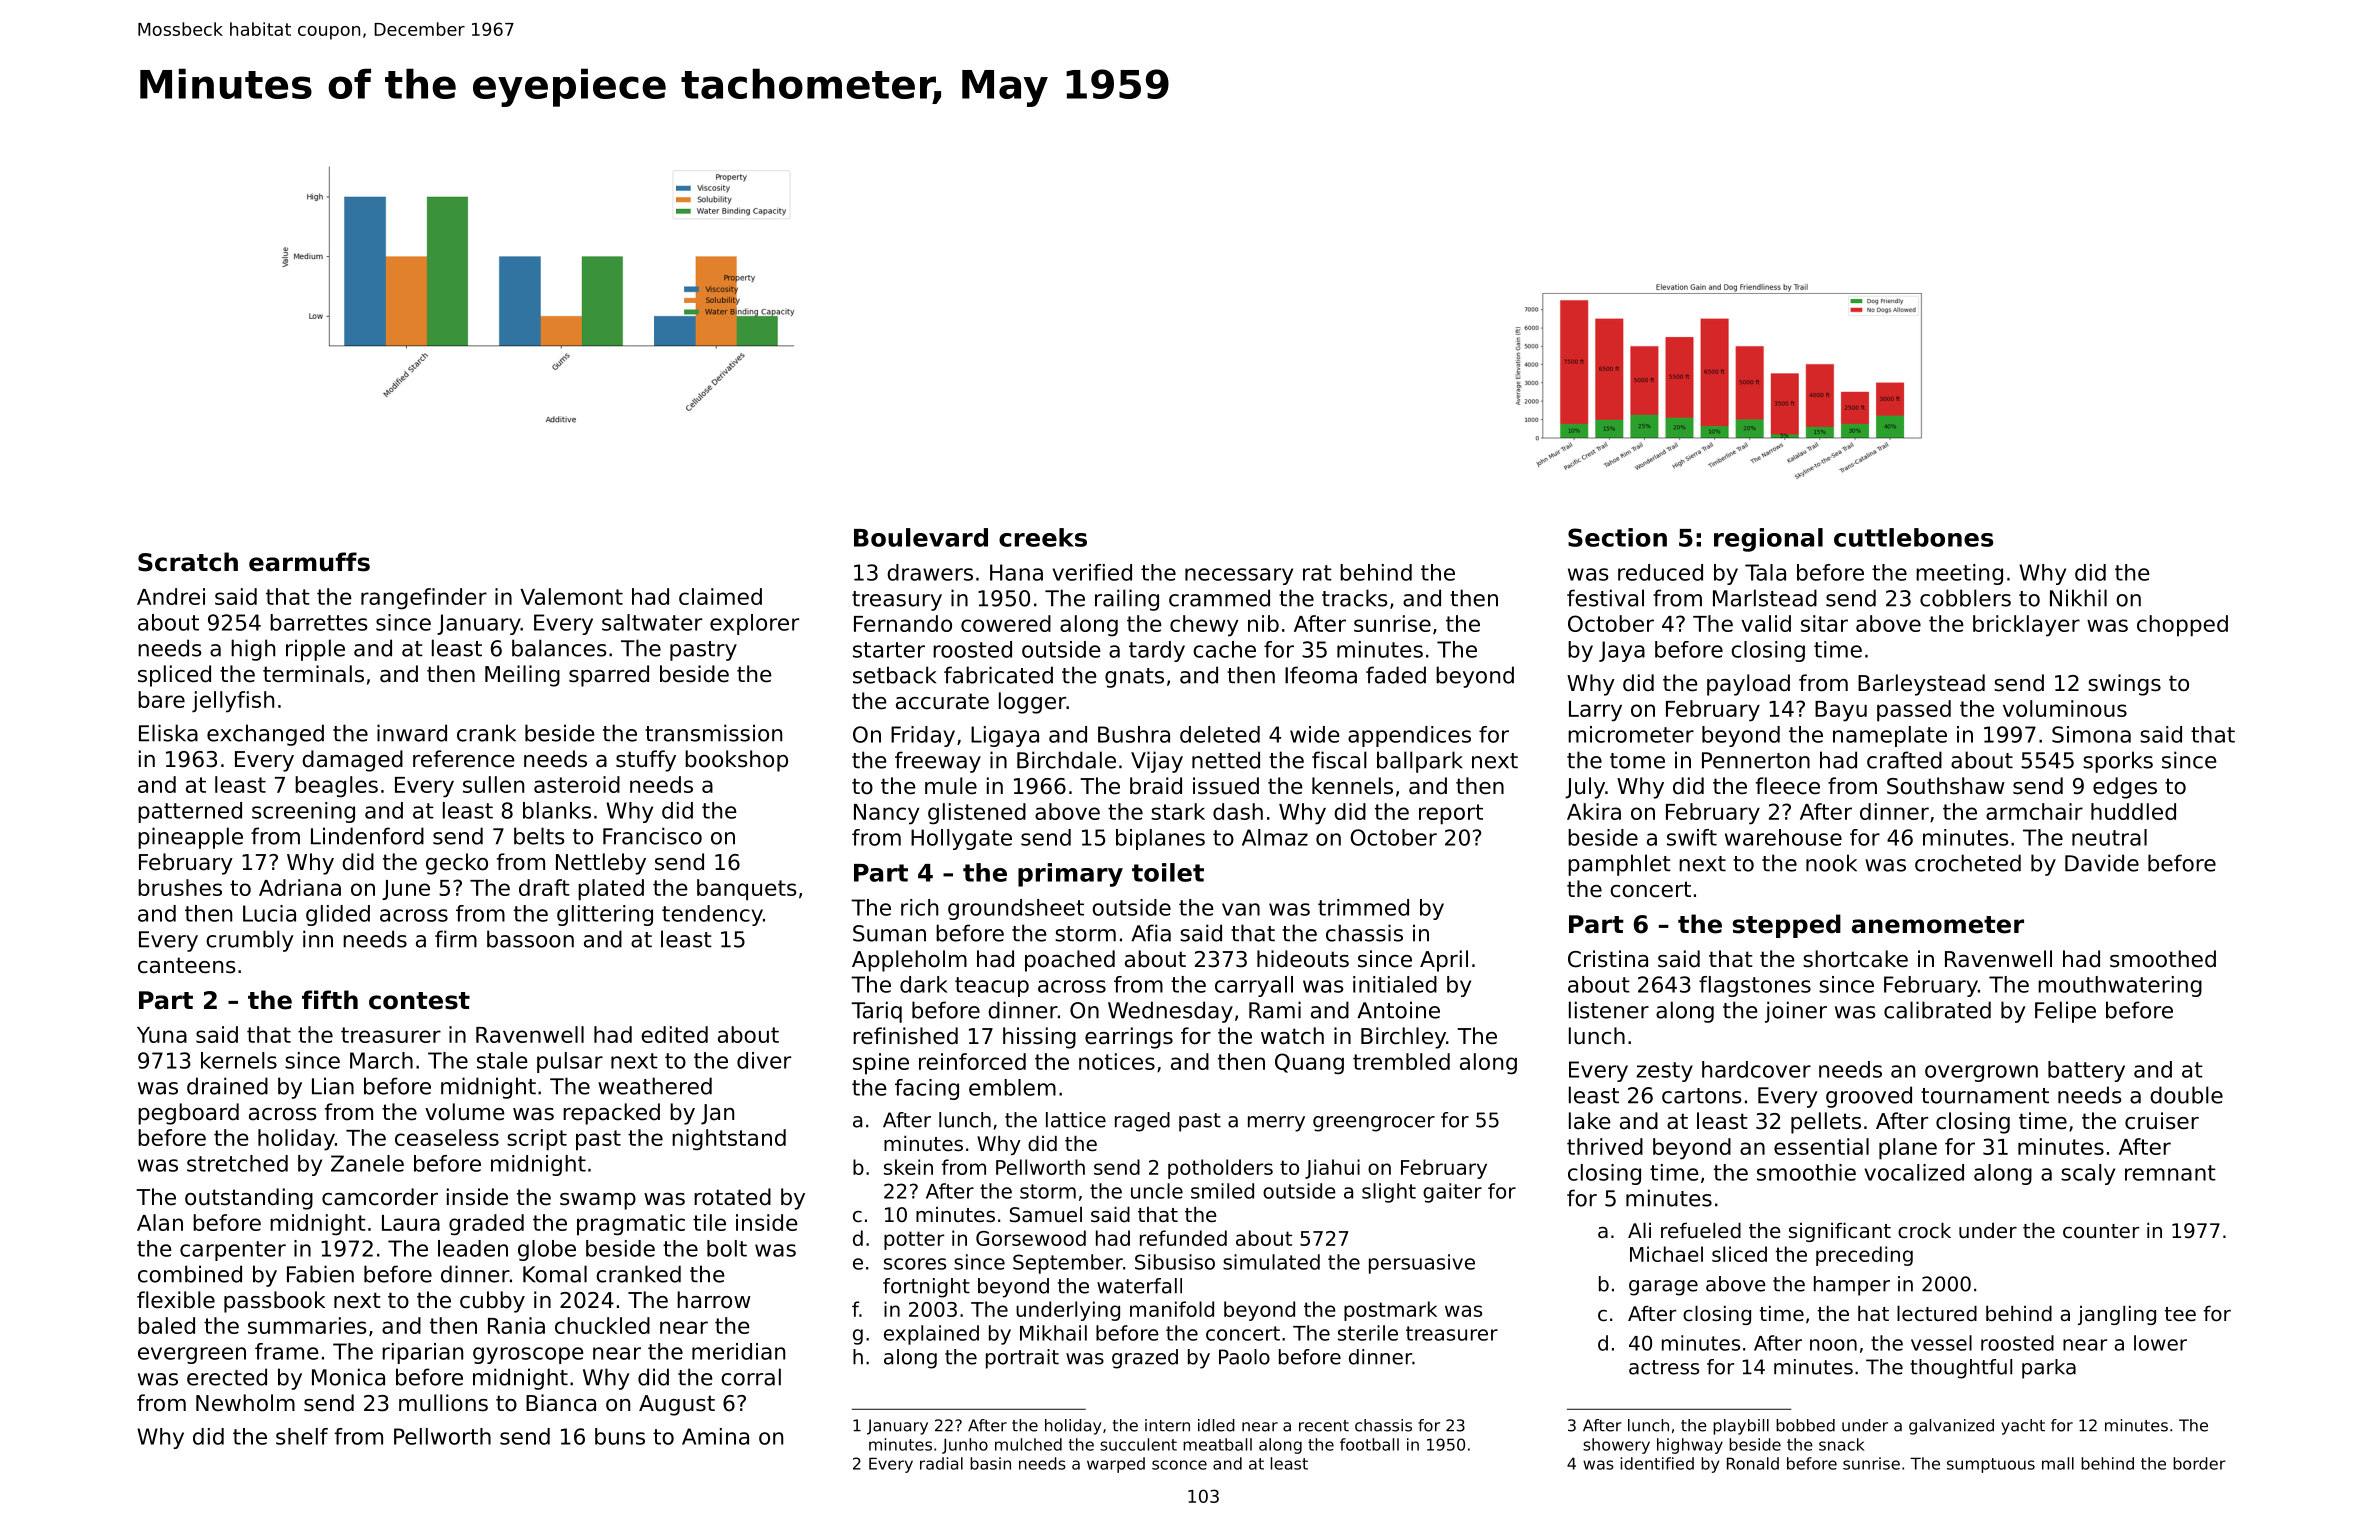 The height and width of the document is (1536, 2373). Describe the element at coordinates (1043, 537) in the document. I see `creeks` at that location.
